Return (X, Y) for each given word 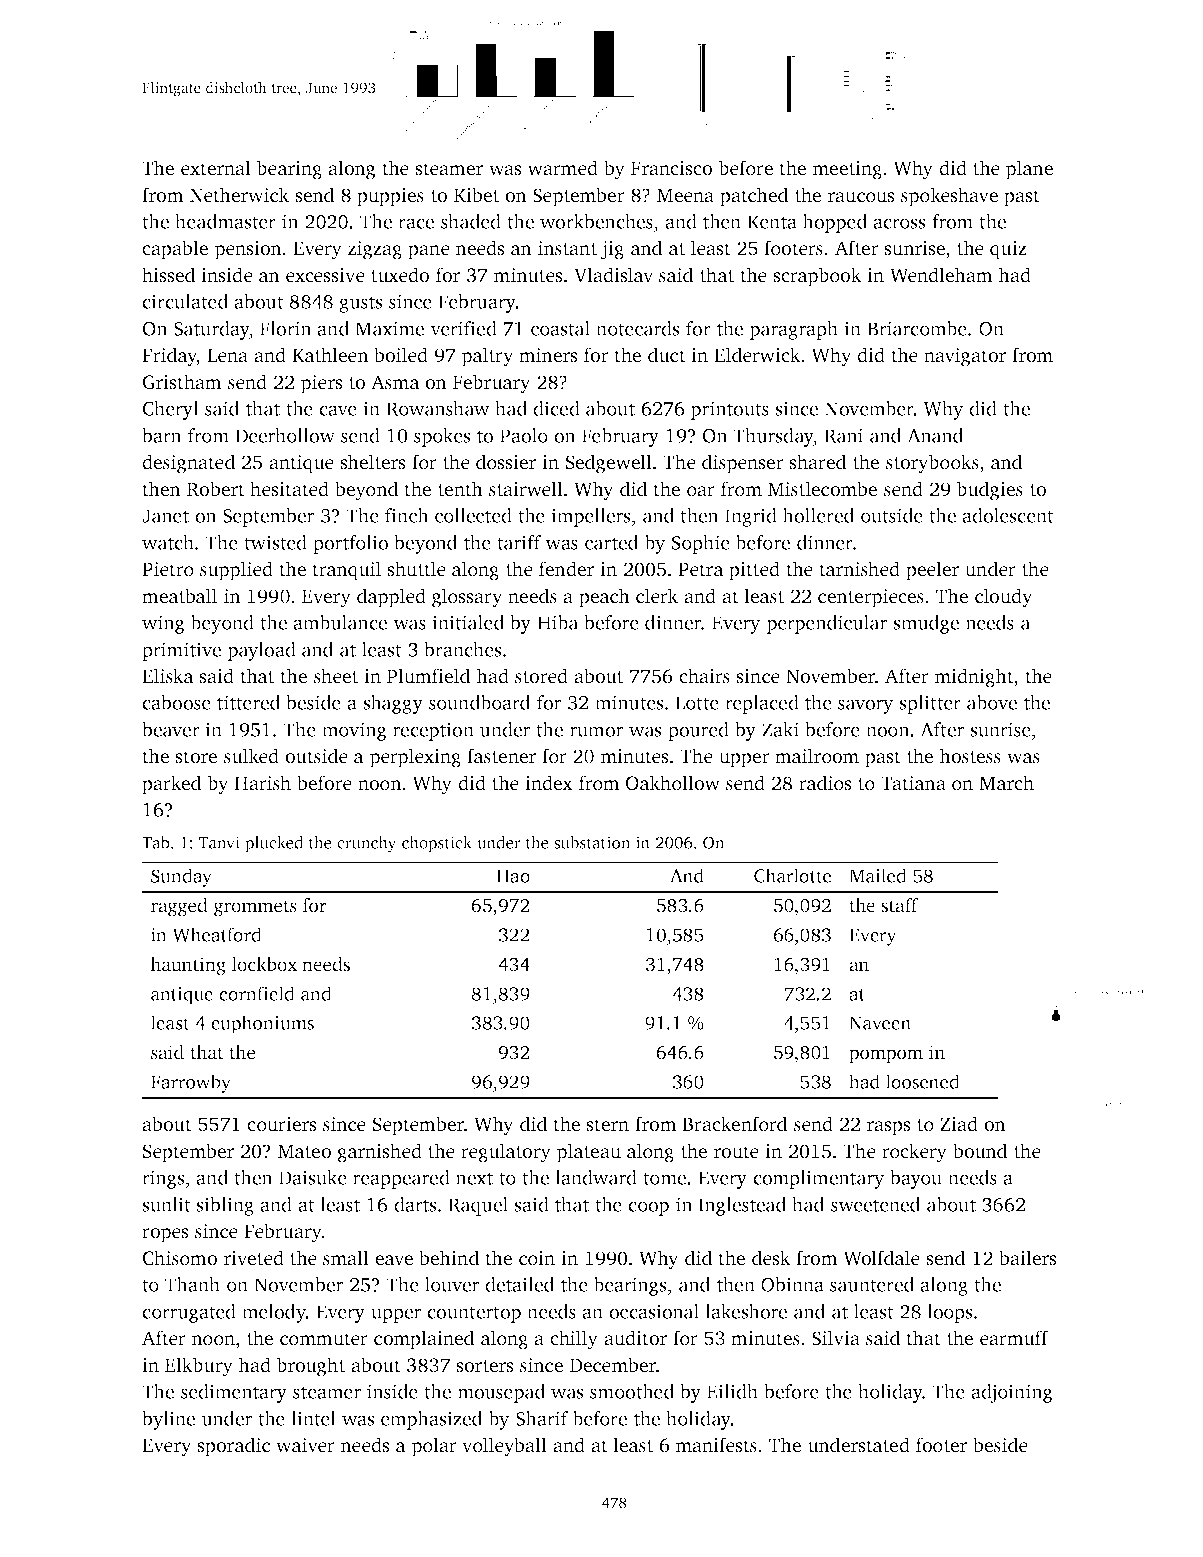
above (992, 702)
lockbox (264, 964)
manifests (716, 1445)
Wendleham (941, 275)
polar (434, 1447)
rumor (596, 731)
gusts (360, 304)
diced (556, 408)
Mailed (878, 875)
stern (607, 1125)
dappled (391, 598)
